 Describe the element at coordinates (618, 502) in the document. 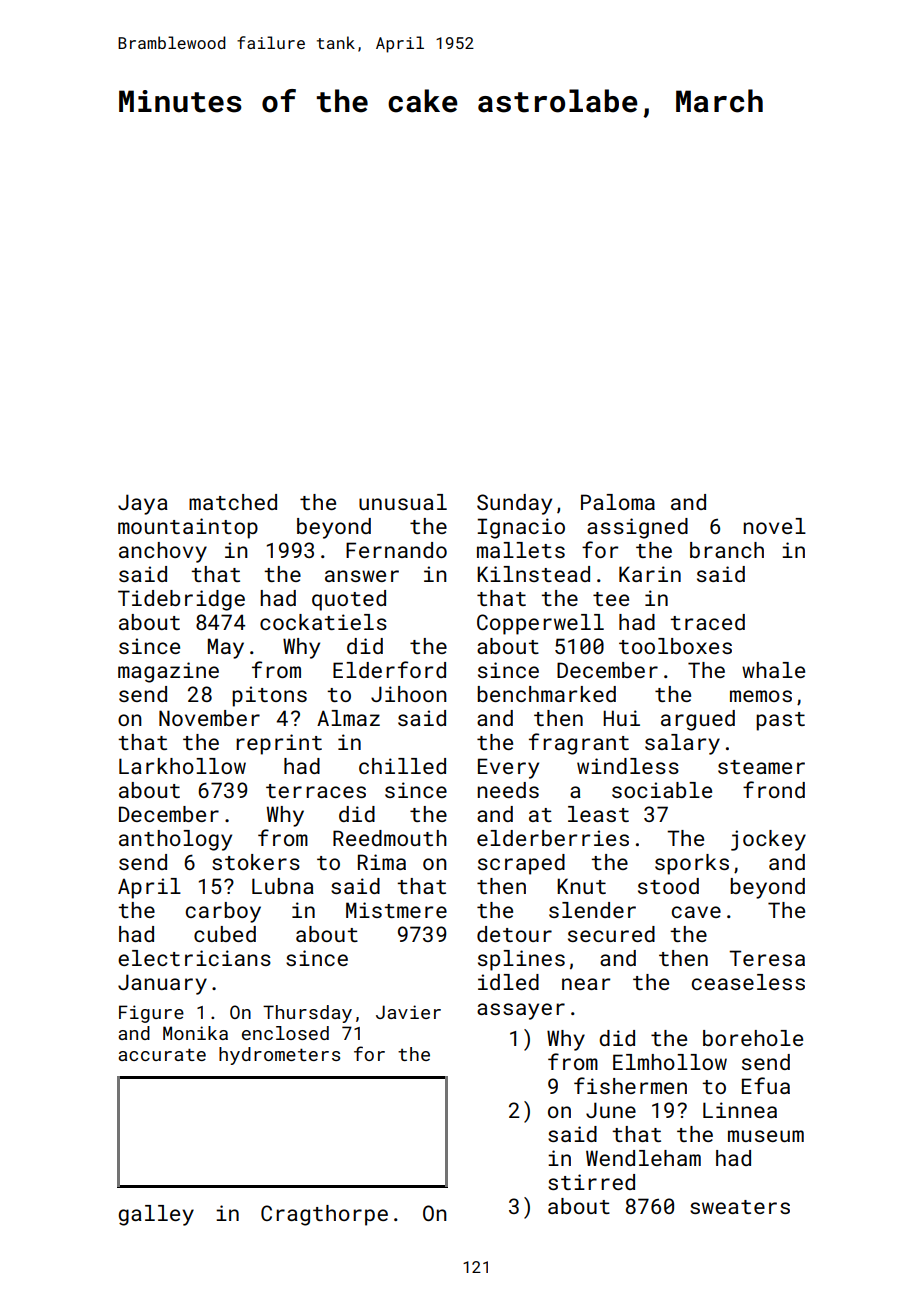

I see `Paloma` at that location.
